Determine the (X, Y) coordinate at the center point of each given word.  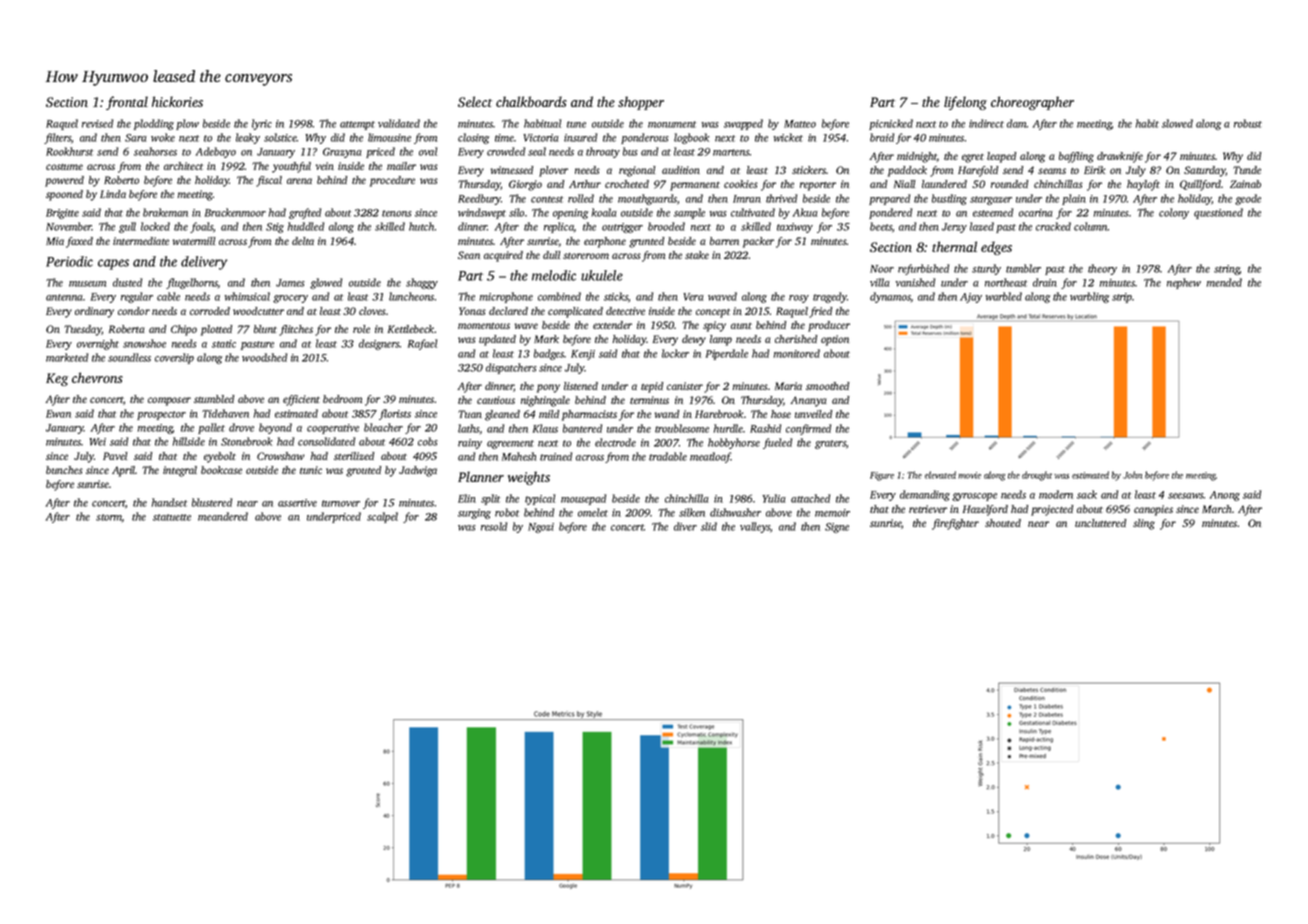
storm (109, 517)
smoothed (828, 386)
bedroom (342, 399)
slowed (1177, 123)
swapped (743, 124)
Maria (788, 386)
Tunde (1247, 170)
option (835, 340)
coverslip (174, 358)
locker (675, 353)
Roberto (121, 180)
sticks (616, 296)
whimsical (247, 296)
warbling (1089, 297)
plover (553, 171)
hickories (177, 101)
